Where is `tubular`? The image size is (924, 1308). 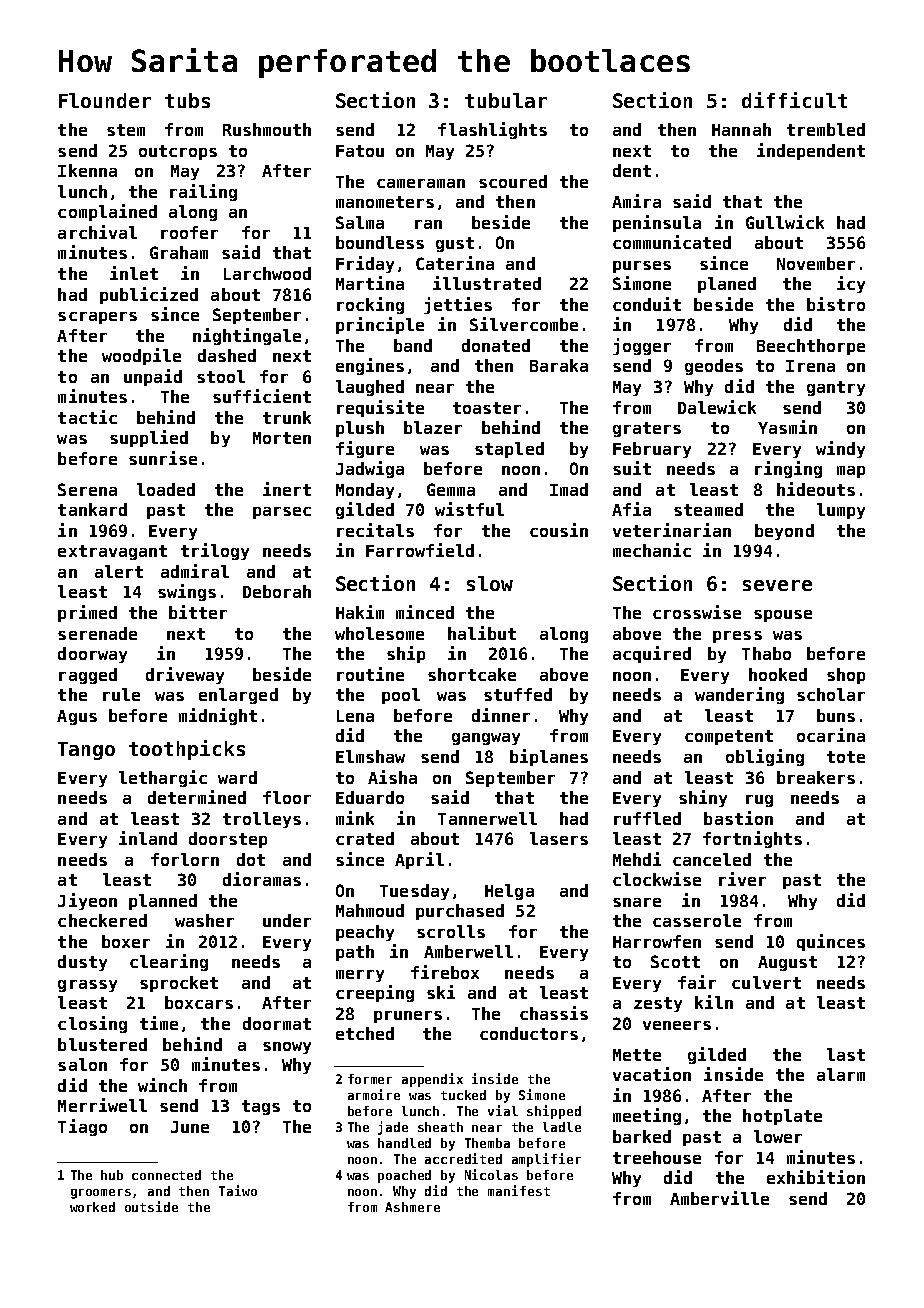 tubular is located at coordinates (506, 100).
